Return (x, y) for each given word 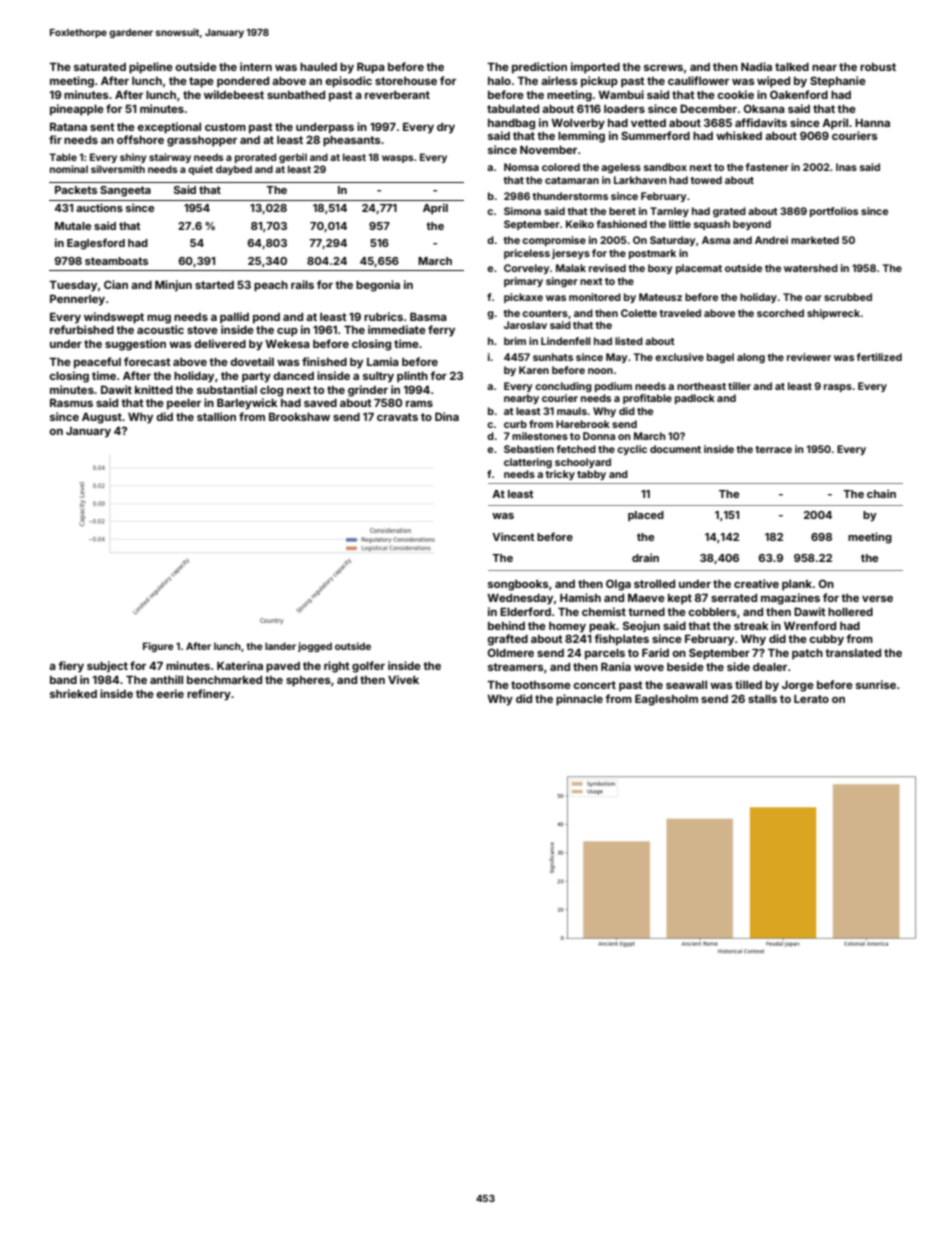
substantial (227, 389)
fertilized (879, 357)
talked (792, 67)
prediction (539, 68)
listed (629, 341)
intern (256, 66)
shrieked (73, 693)
